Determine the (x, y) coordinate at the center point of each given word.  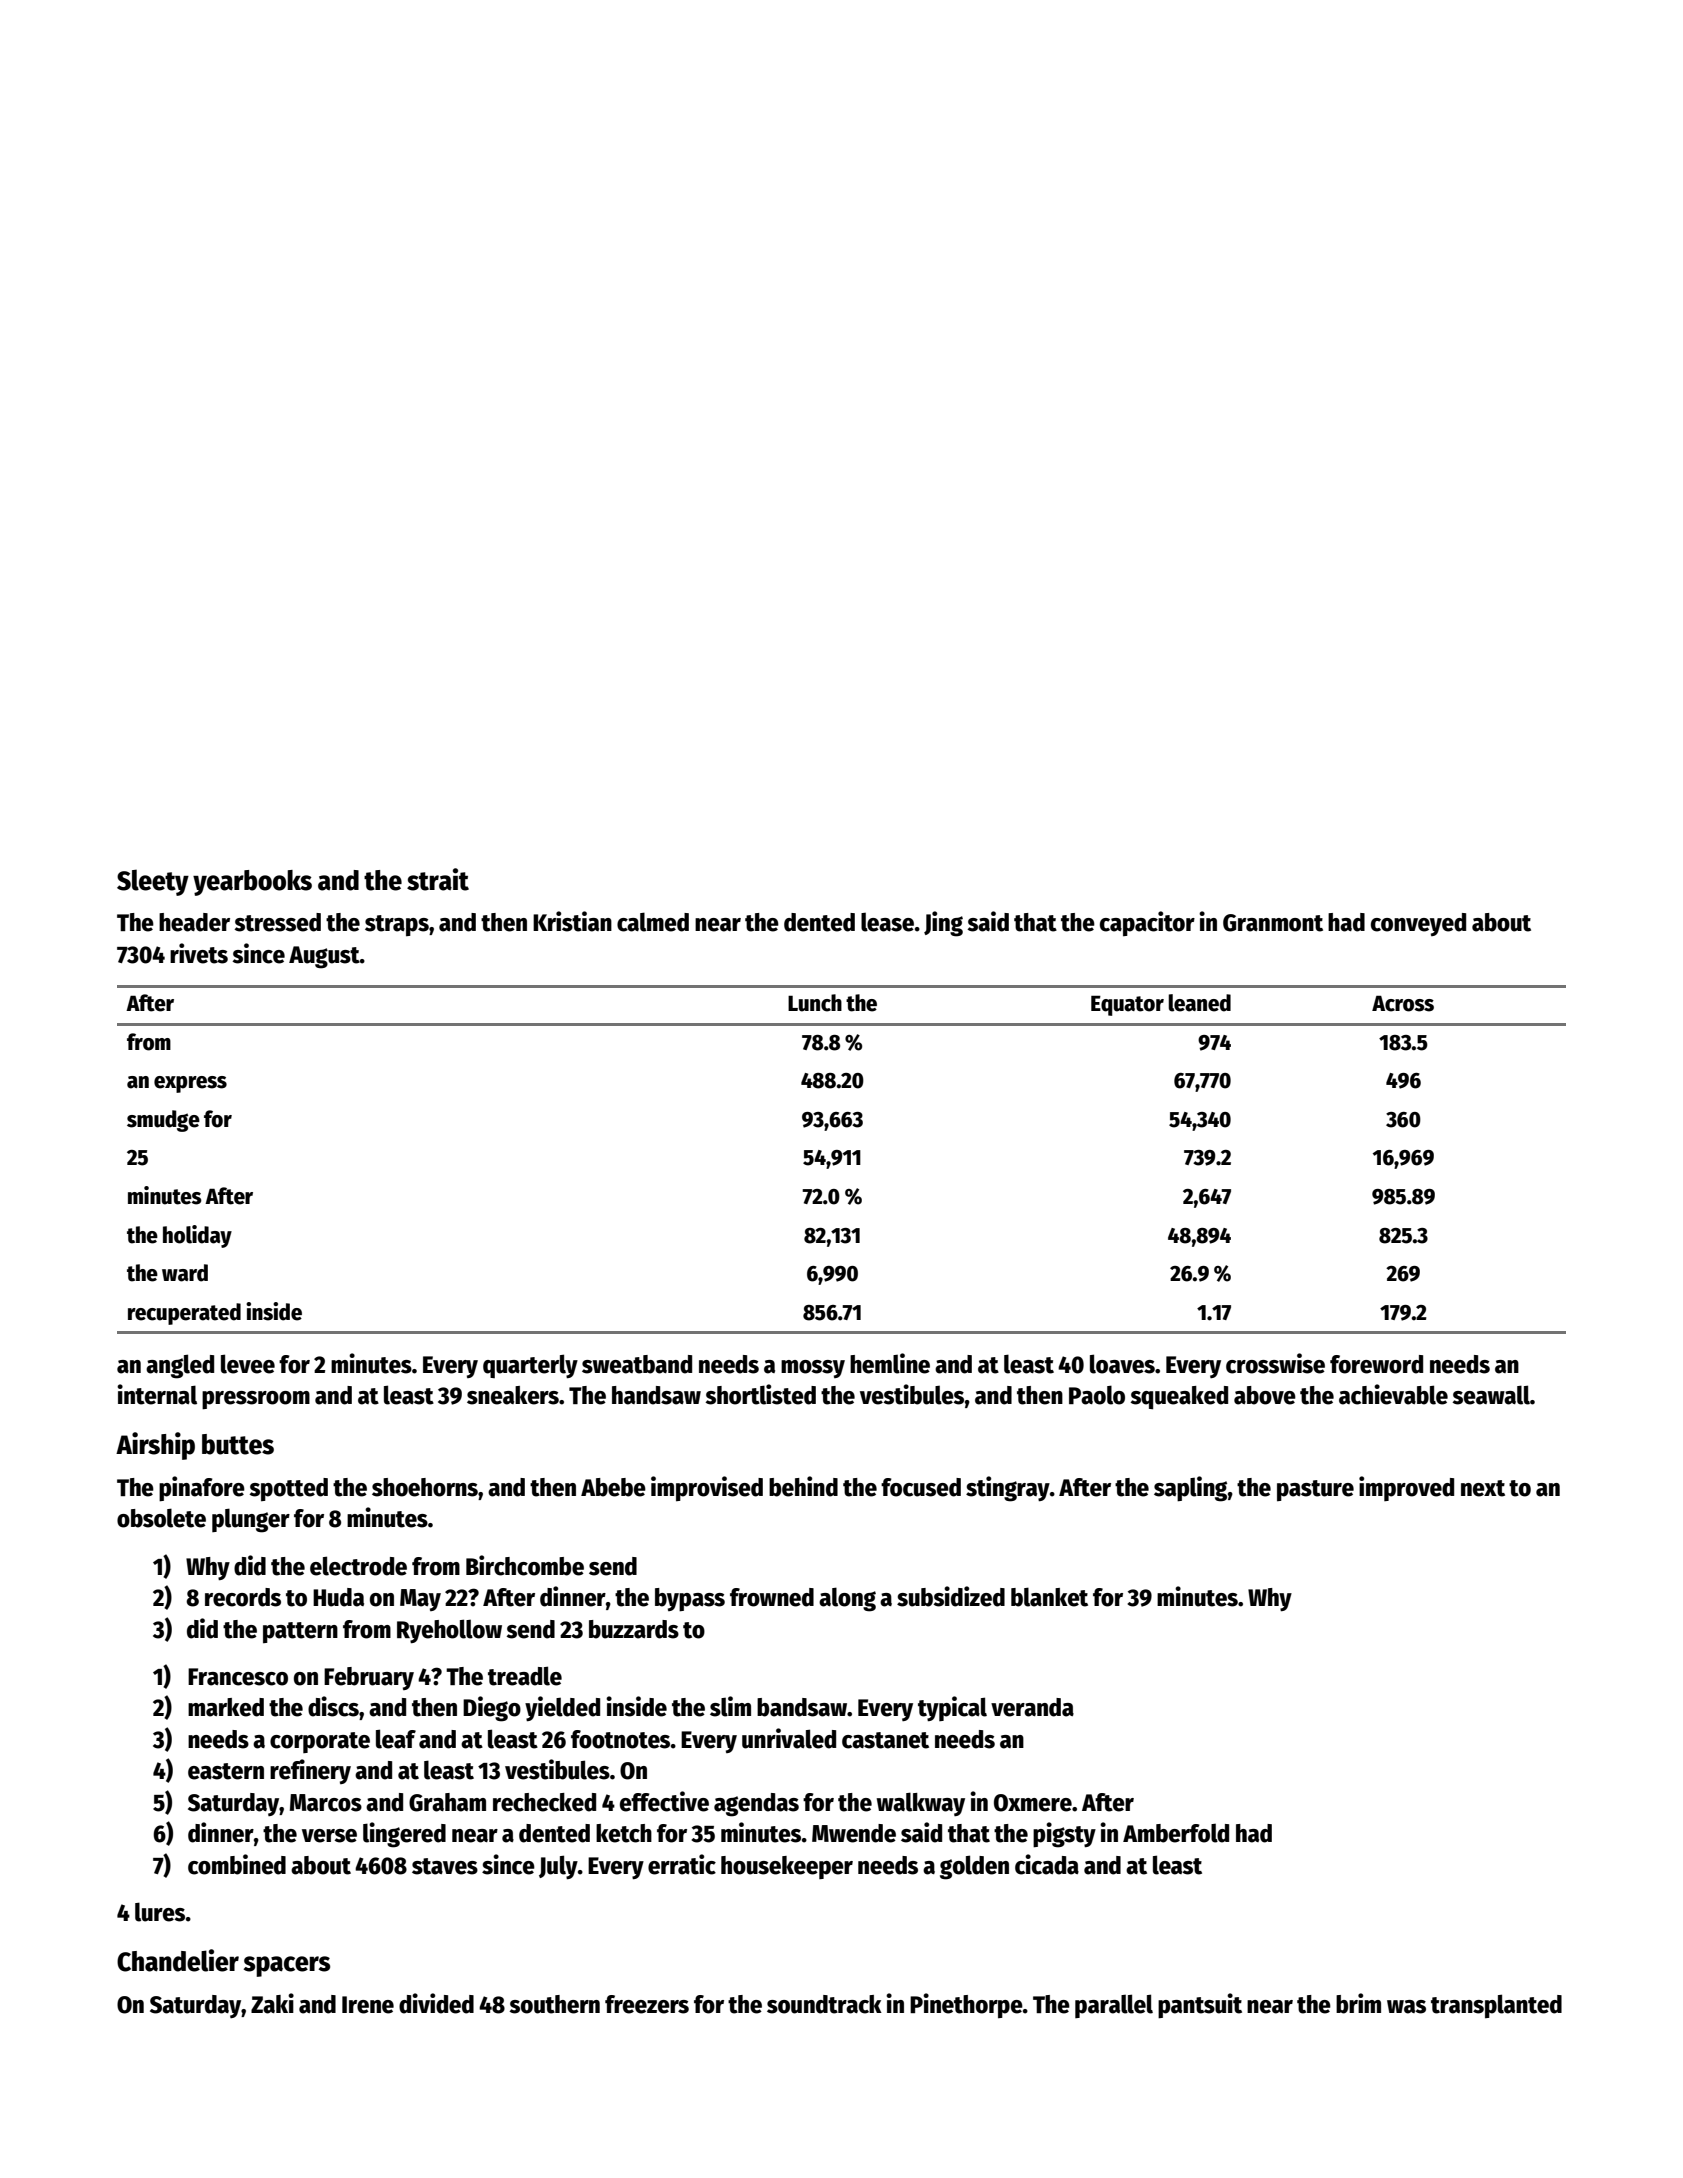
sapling (1190, 1489)
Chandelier (178, 1960)
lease (887, 922)
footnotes (620, 1739)
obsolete (161, 1518)
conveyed (1418, 924)
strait (438, 879)
